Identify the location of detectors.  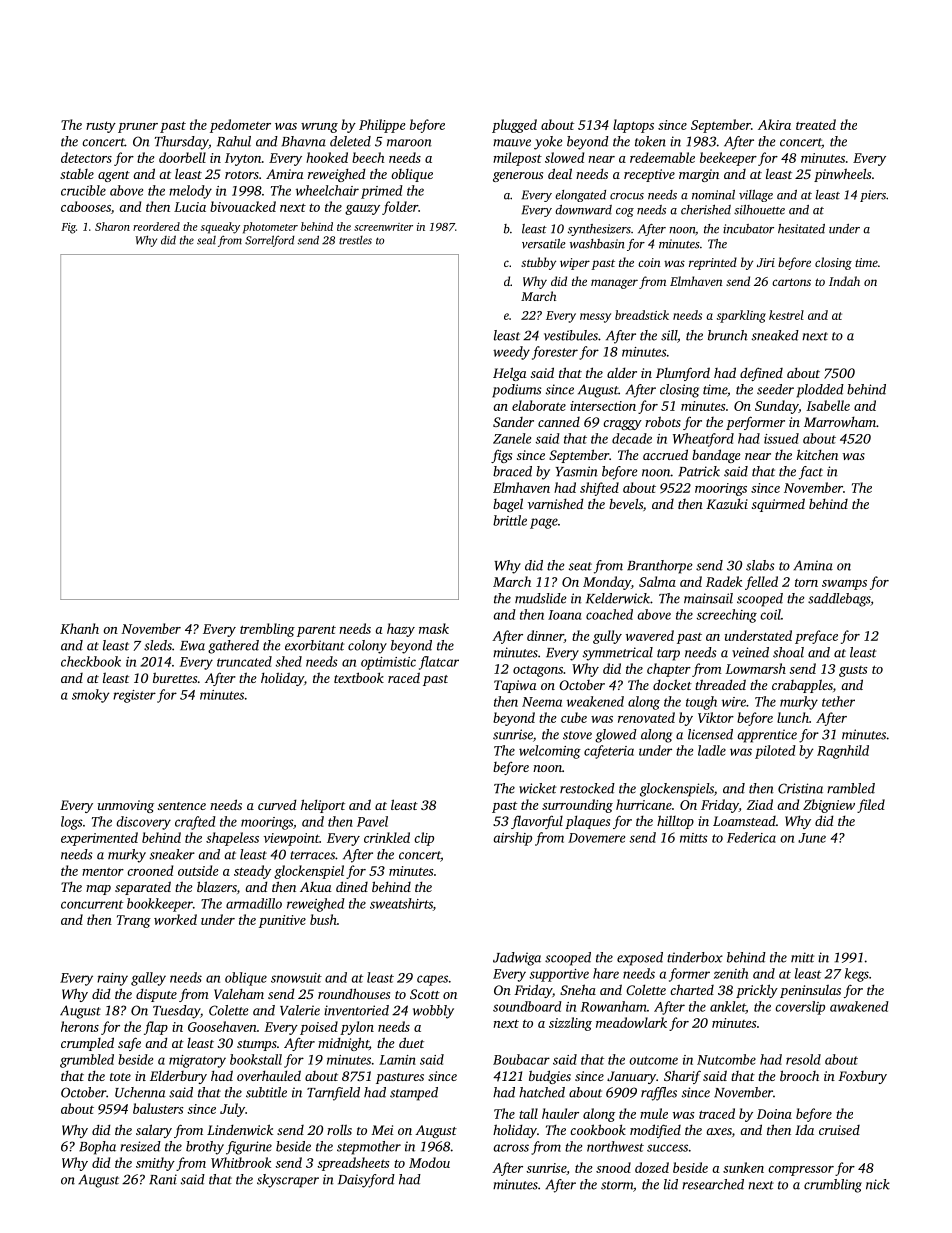
(86, 157).
